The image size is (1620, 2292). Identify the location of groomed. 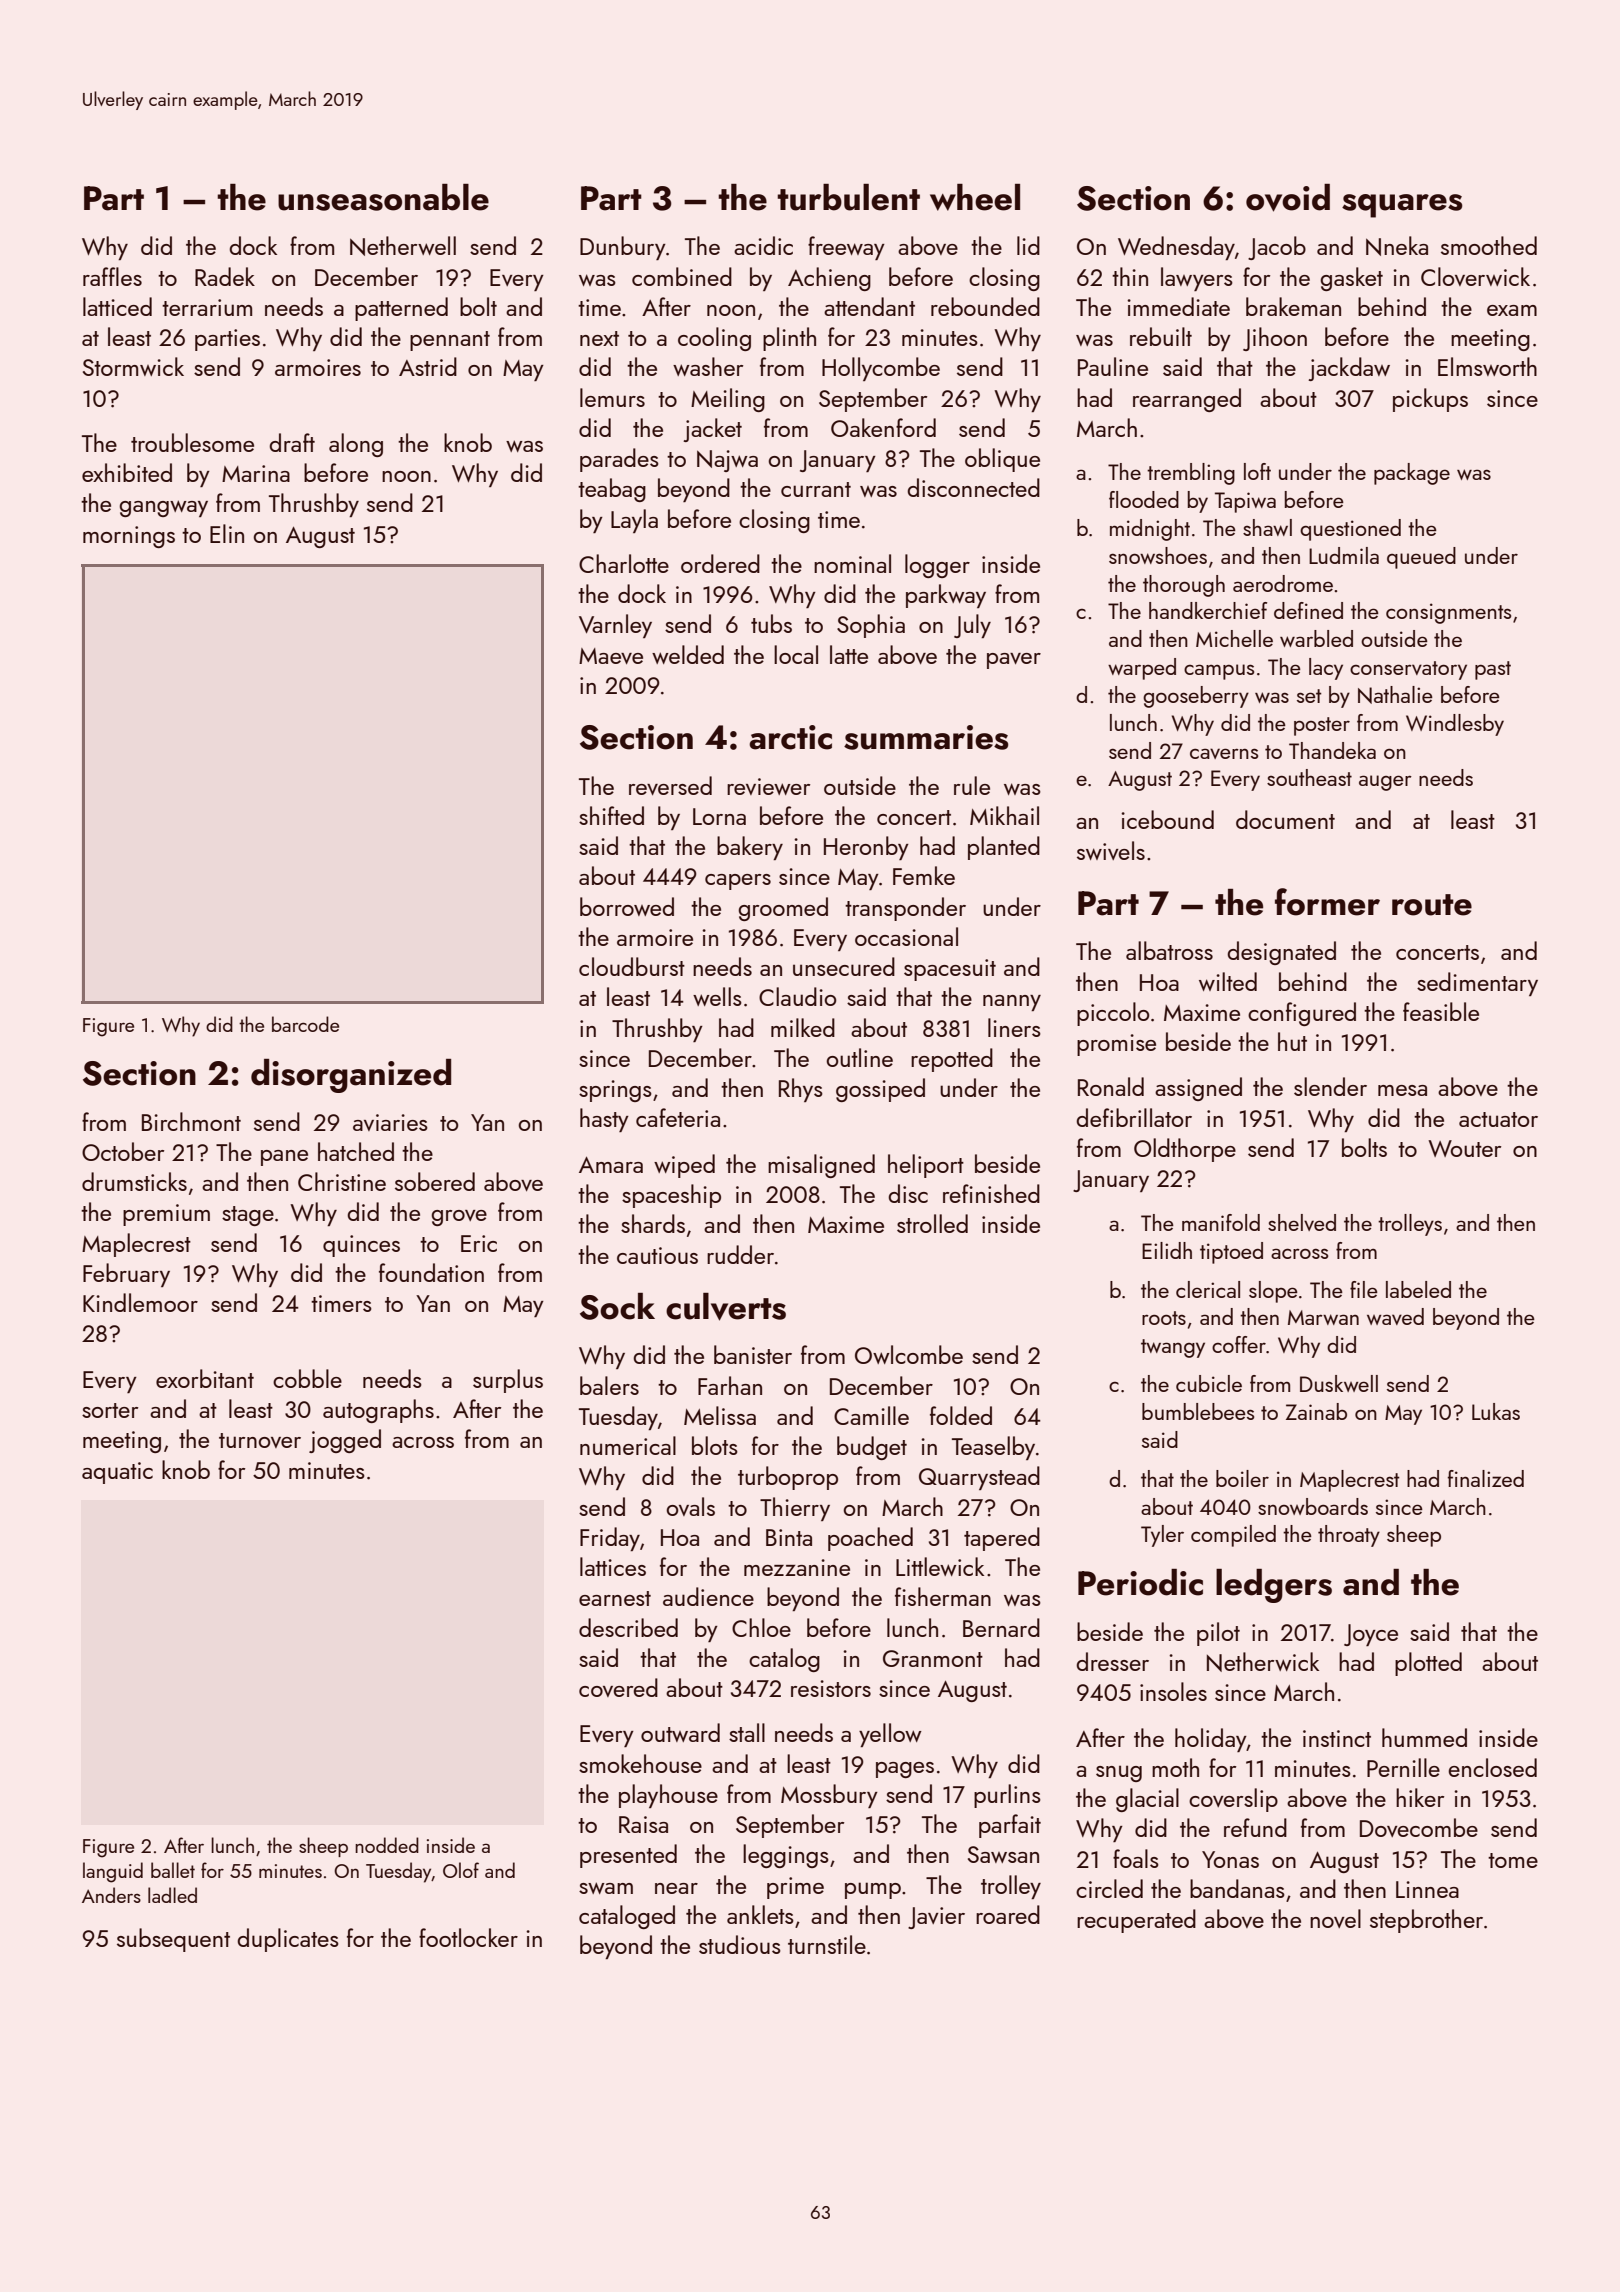
(783, 909).
